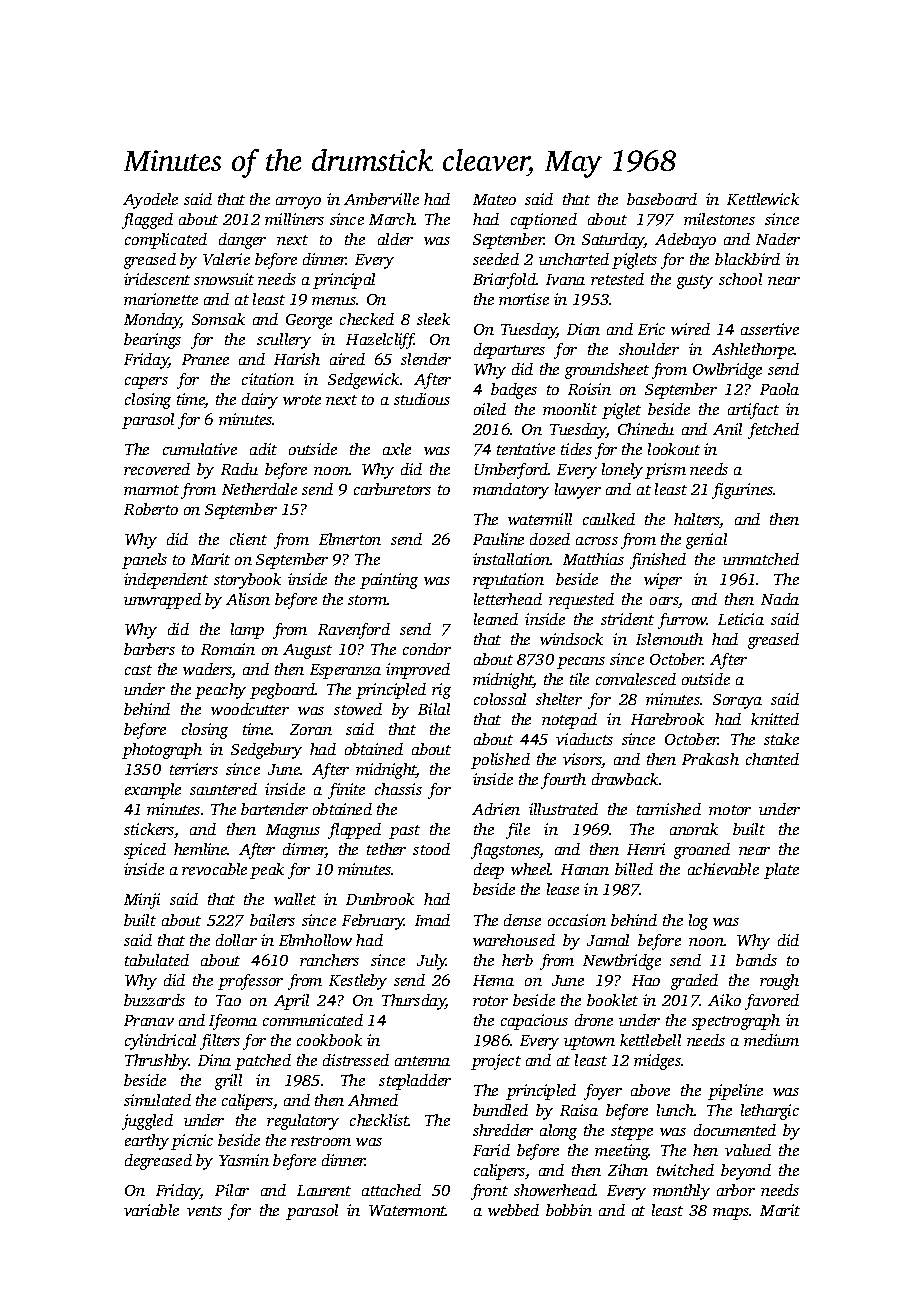 The height and width of the document is (1314, 924). Describe the element at coordinates (200, 449) in the document. I see `cumulative` at that location.
